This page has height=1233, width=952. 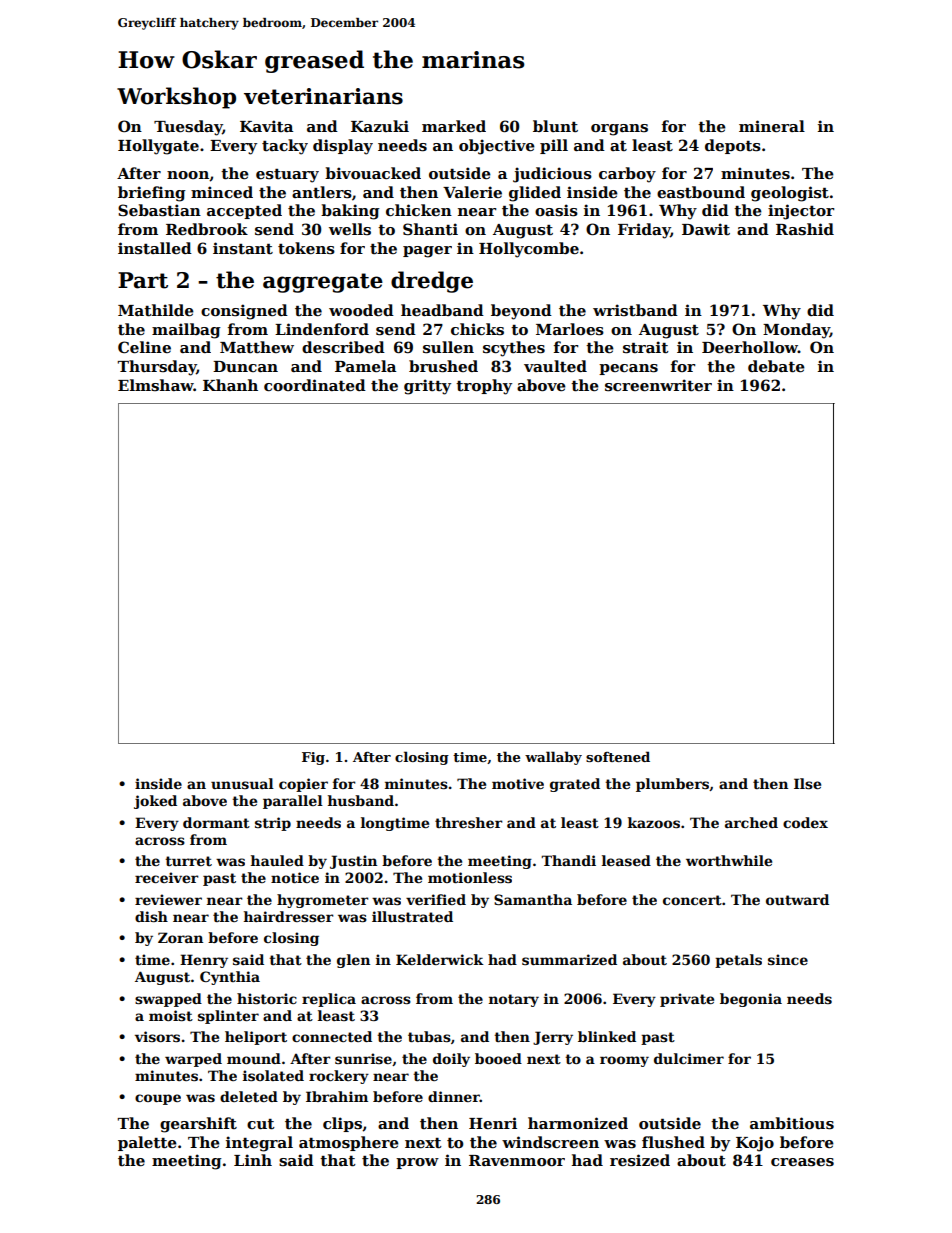 I want to click on coordinated, so click(x=315, y=385).
